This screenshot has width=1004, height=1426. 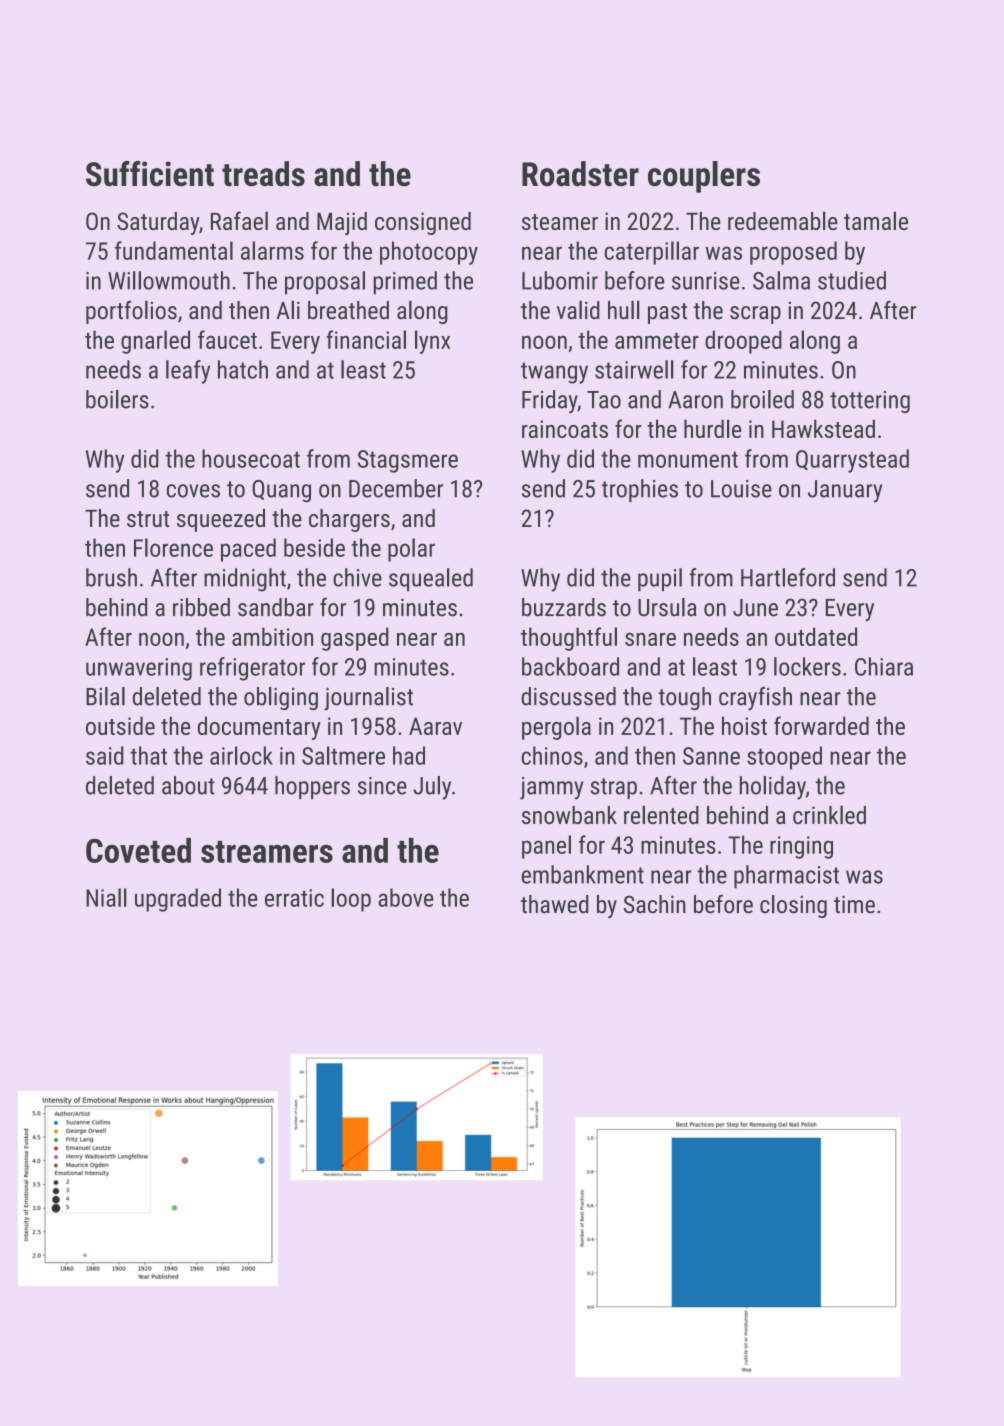 I want to click on drooped, so click(x=743, y=342).
